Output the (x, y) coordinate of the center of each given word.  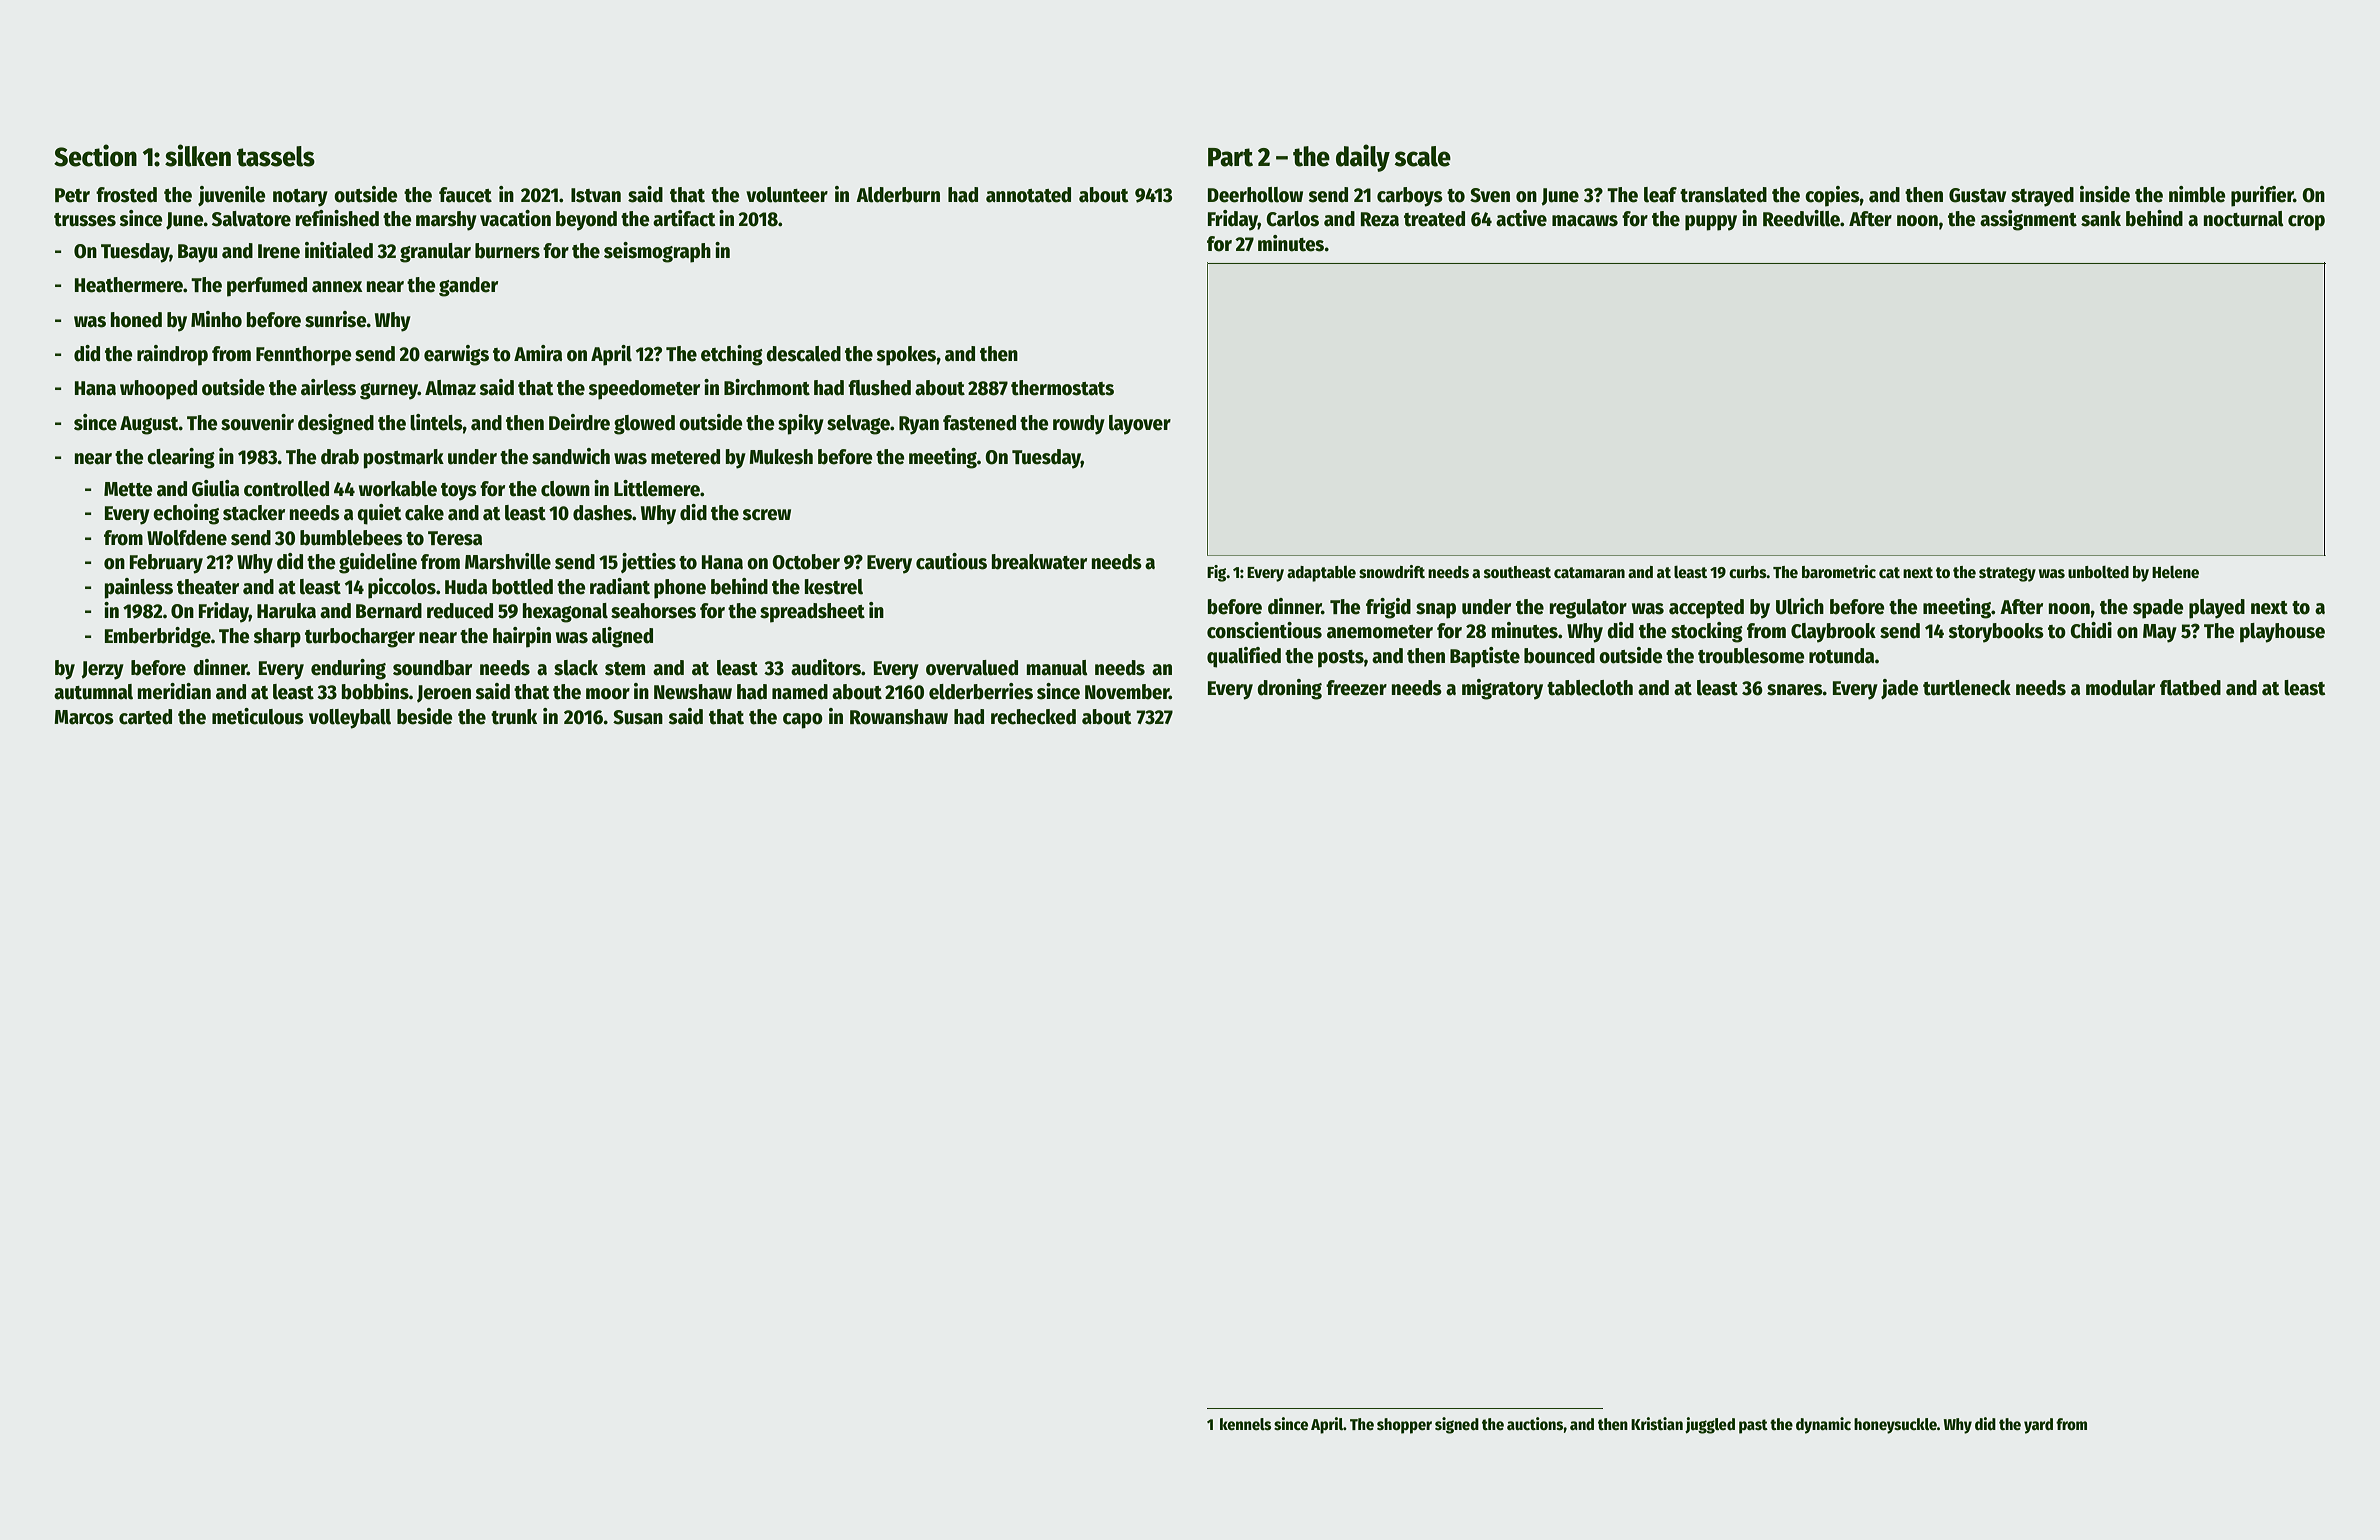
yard (2038, 1426)
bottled (522, 587)
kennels (1245, 1424)
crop (2306, 223)
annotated (1028, 195)
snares (1795, 690)
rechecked (1033, 717)
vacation (515, 218)
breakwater (1039, 562)
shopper (1404, 1426)
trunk (514, 717)
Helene (2175, 572)
